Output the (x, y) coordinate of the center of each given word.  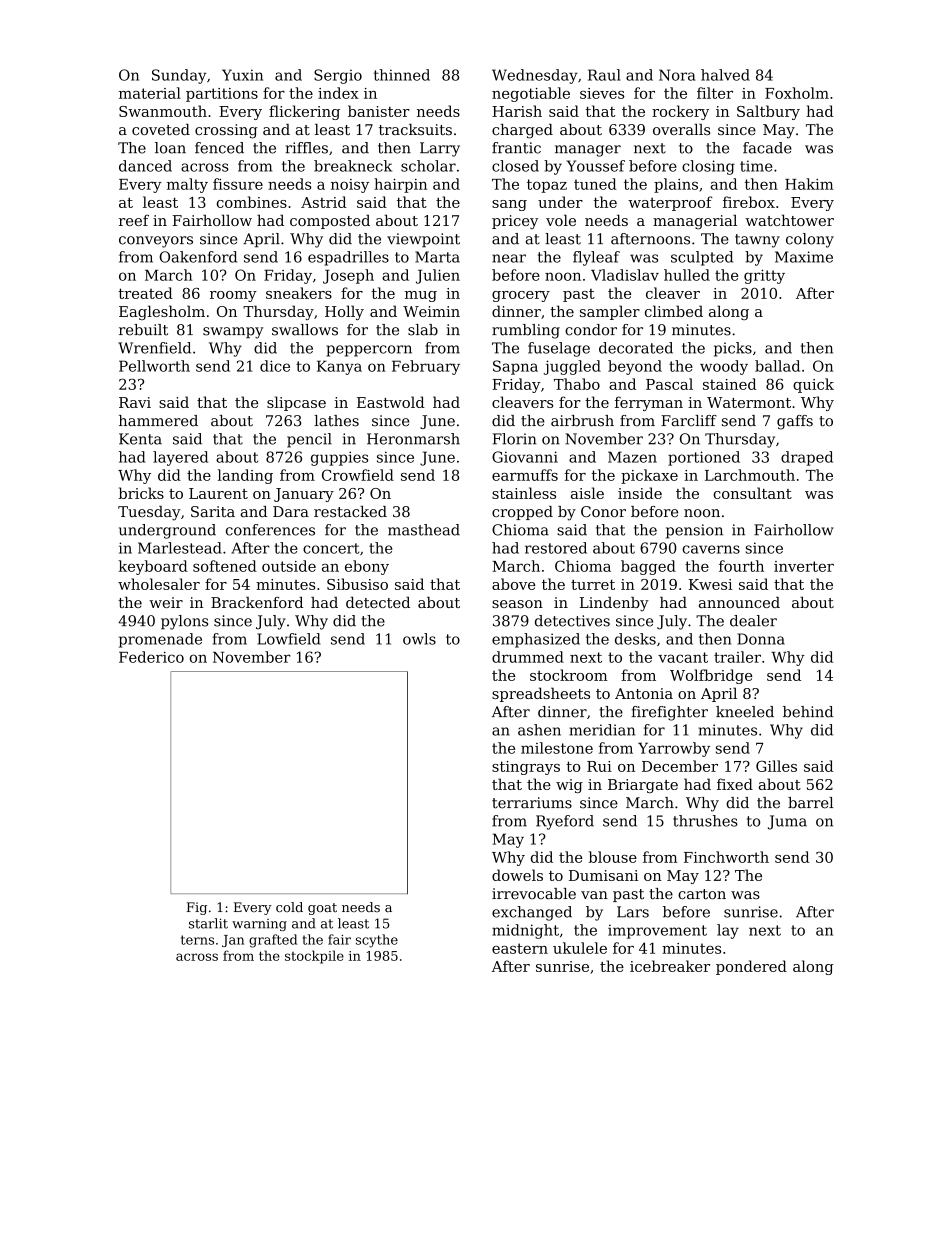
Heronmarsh (413, 439)
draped (807, 458)
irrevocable (534, 894)
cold (289, 907)
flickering (304, 112)
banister (379, 111)
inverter (804, 566)
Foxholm (797, 93)
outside (289, 566)
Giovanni (525, 457)
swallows (305, 330)
